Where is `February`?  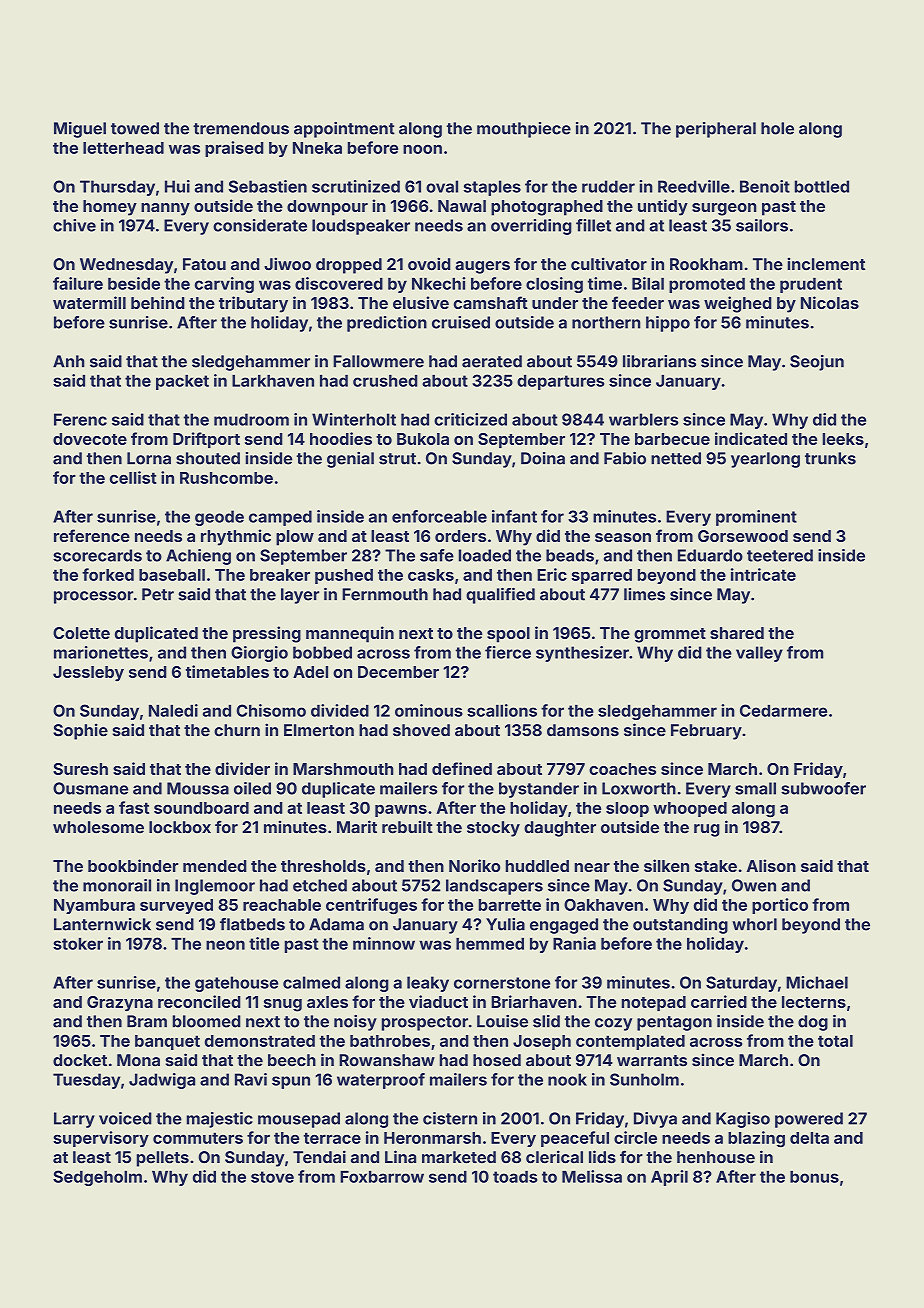
February is located at coordinates (706, 732).
